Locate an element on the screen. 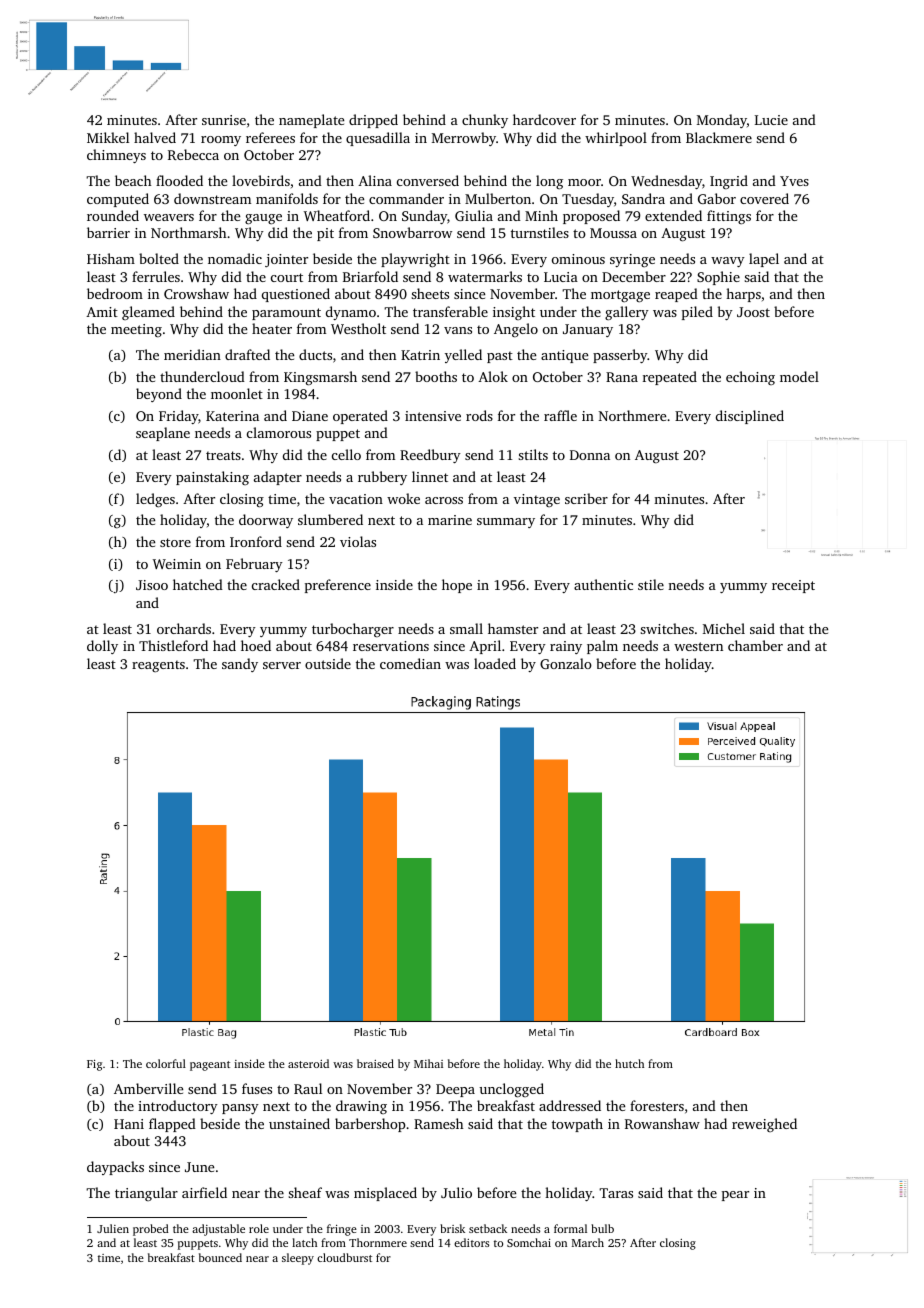  repeated is located at coordinates (670, 378).
